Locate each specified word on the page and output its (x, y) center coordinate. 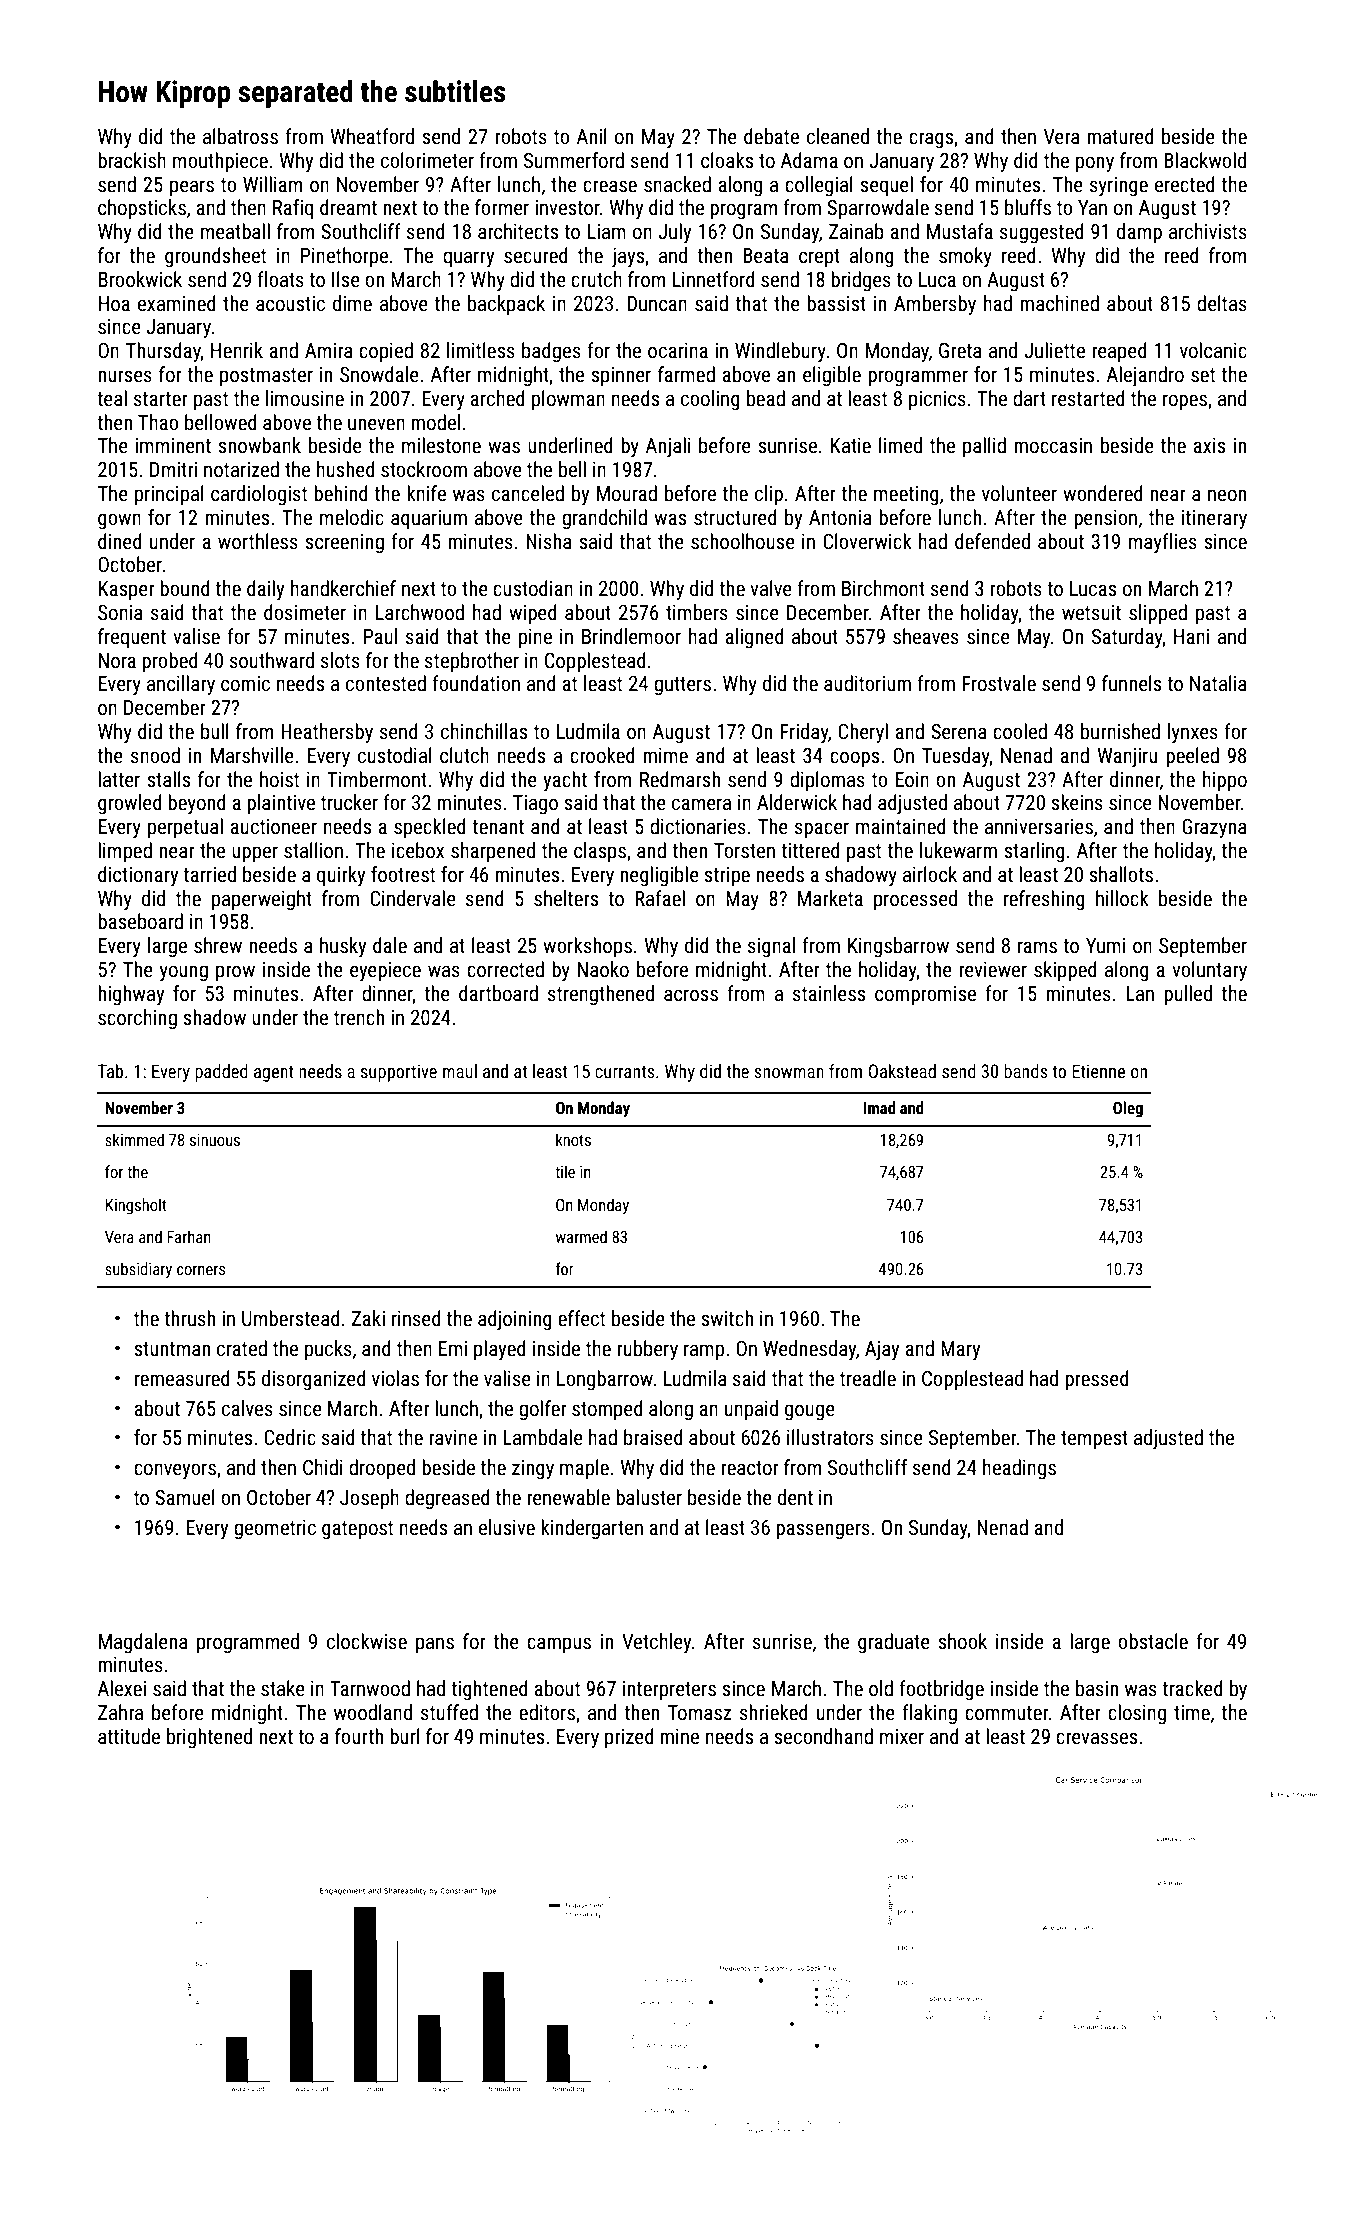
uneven (376, 424)
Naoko (603, 969)
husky (343, 947)
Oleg (1128, 1109)
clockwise (367, 1641)
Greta (960, 350)
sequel (886, 186)
